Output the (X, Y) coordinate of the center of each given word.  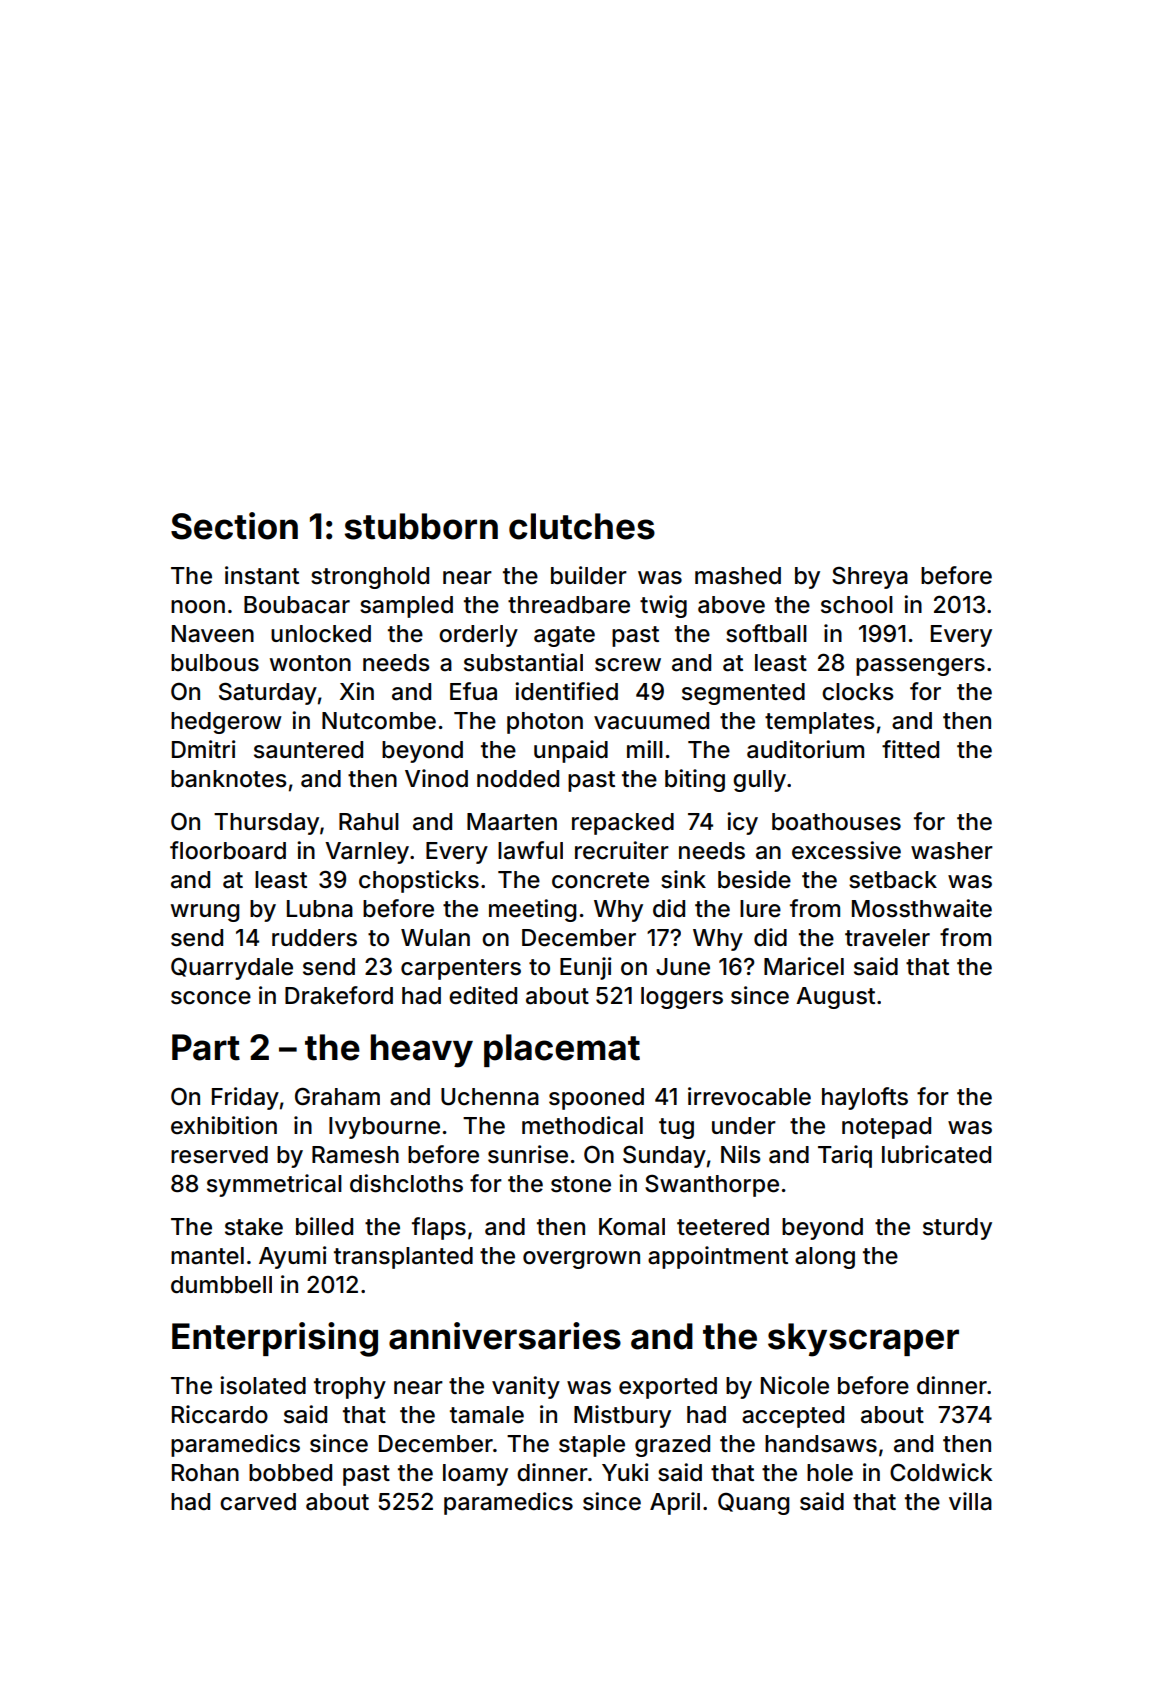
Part (206, 1047)
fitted (910, 749)
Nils (741, 1154)
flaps (439, 1228)
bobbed (290, 1473)
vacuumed (651, 721)
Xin (357, 691)
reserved (219, 1155)
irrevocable (749, 1096)
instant (262, 575)
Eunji (585, 968)
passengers (920, 667)
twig (663, 606)
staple (592, 1446)
